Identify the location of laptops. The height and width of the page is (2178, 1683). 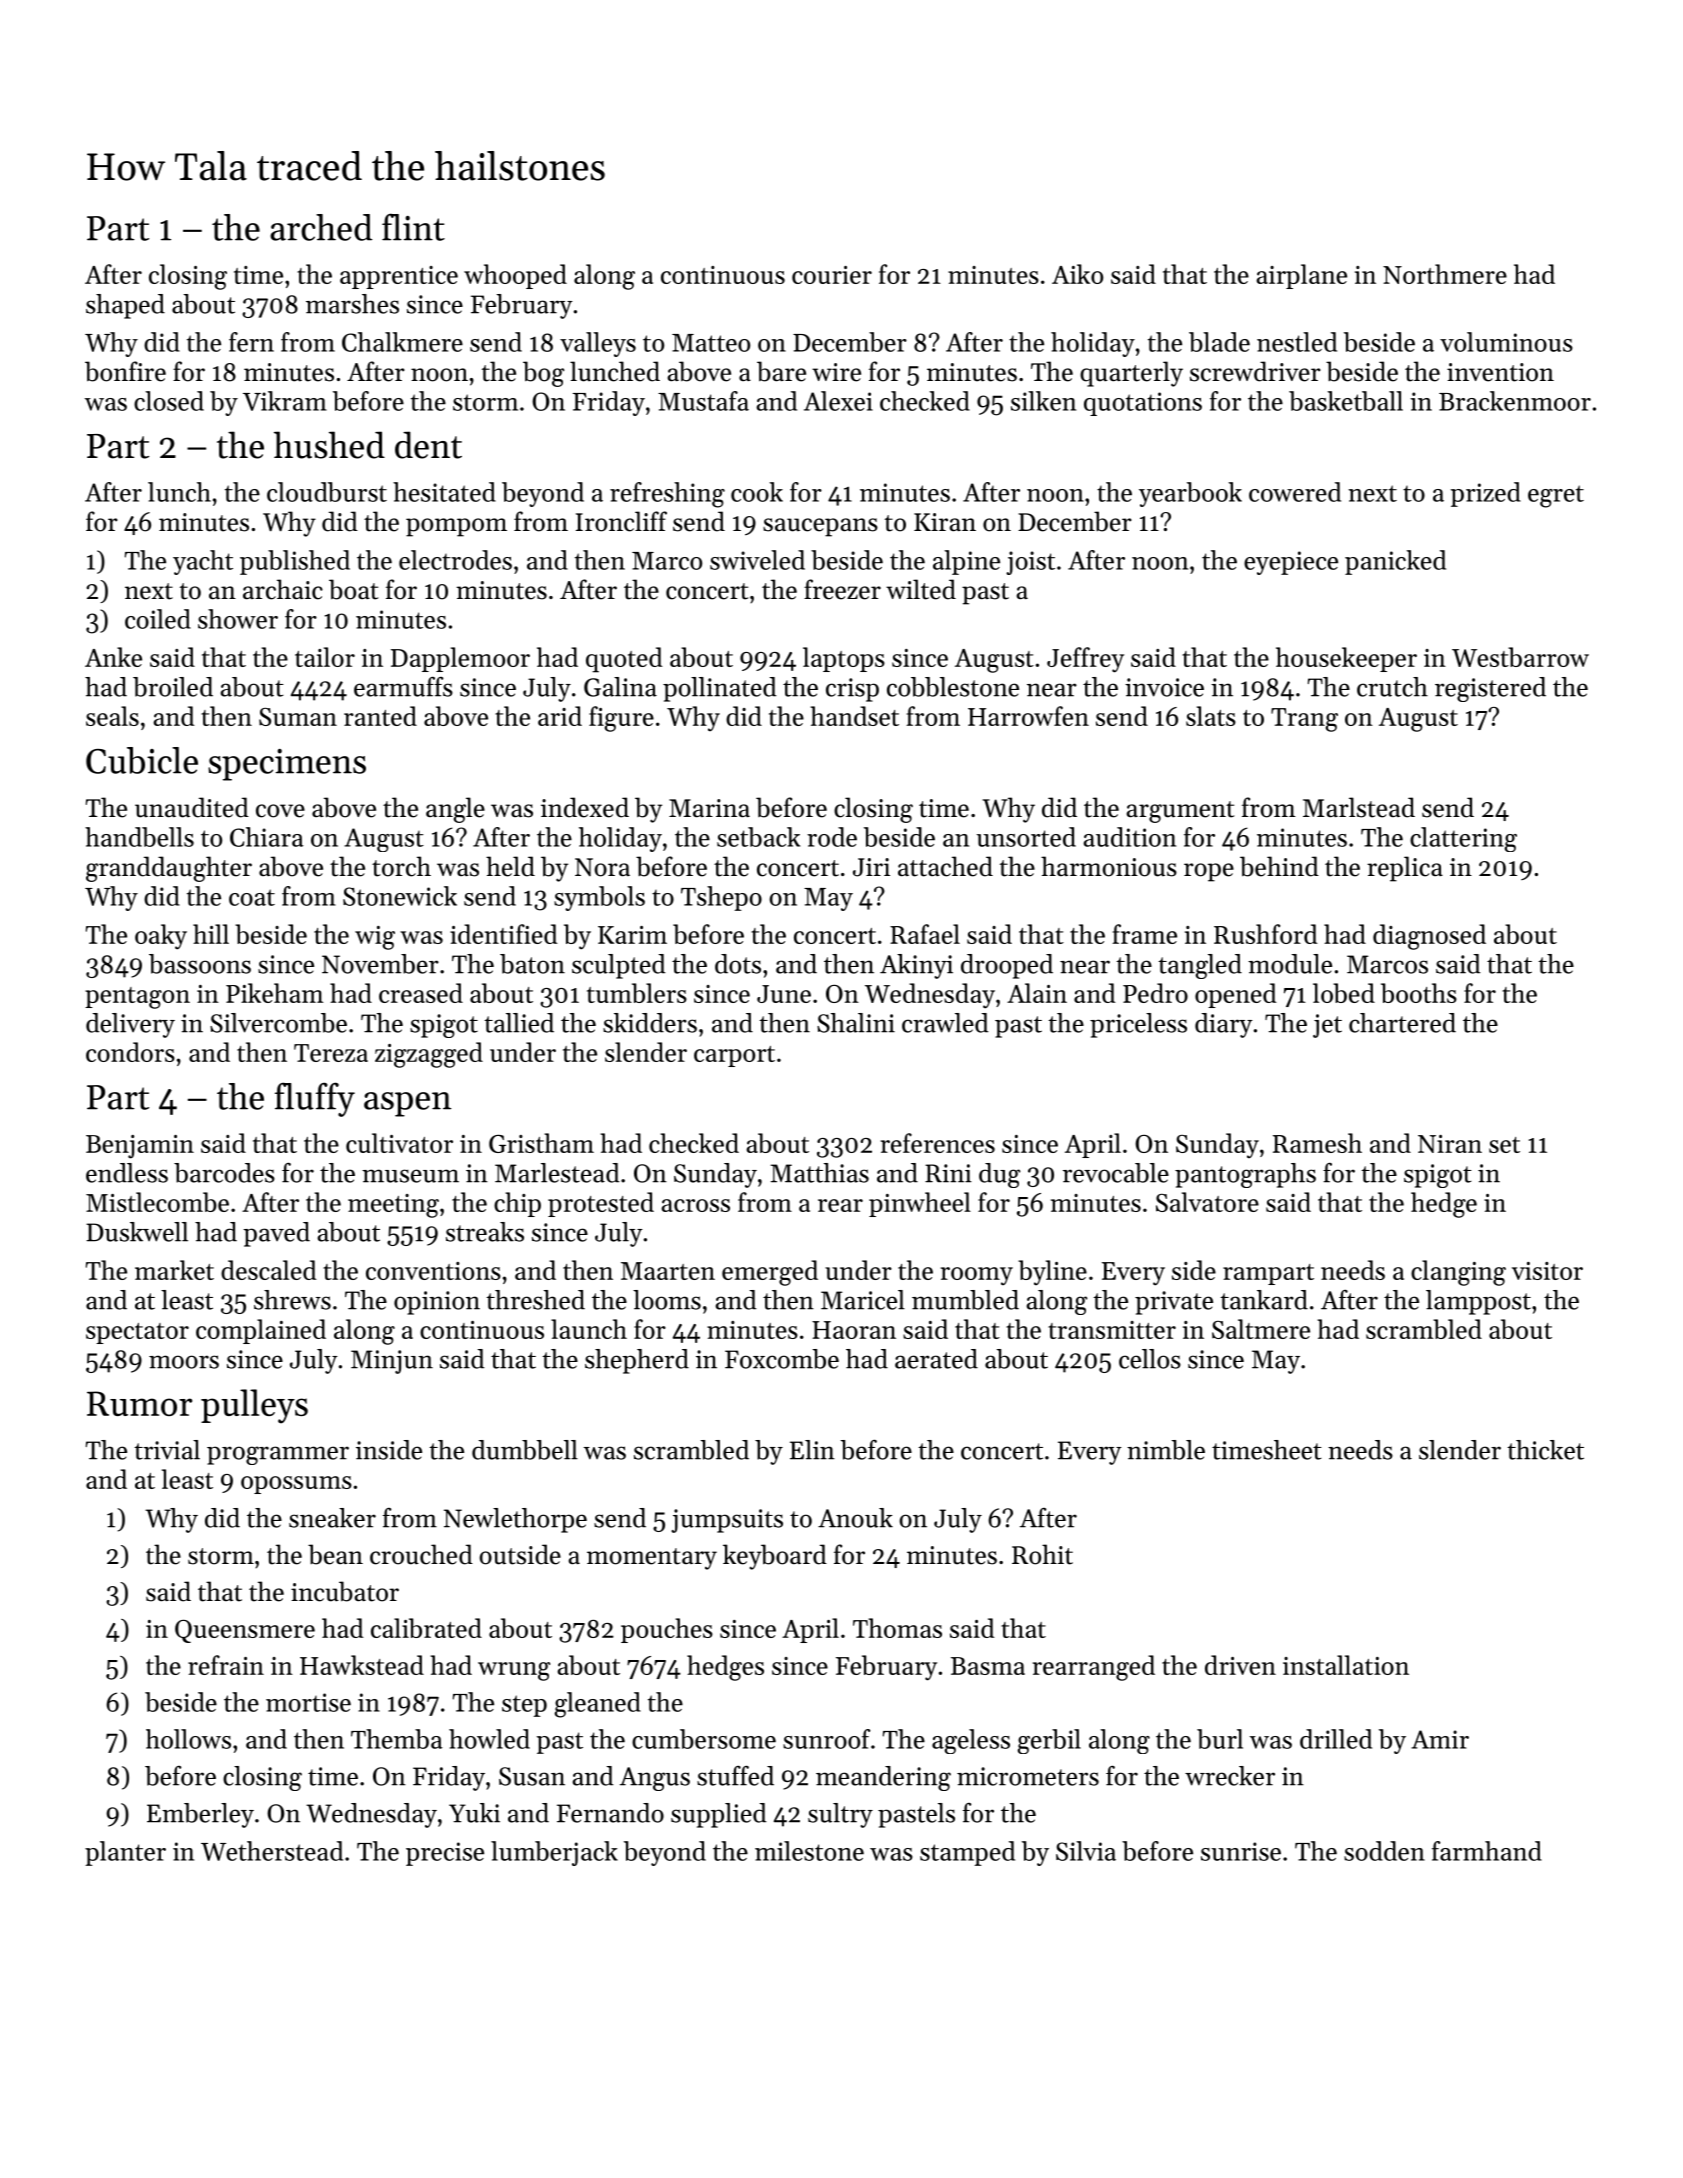
(844, 659).
